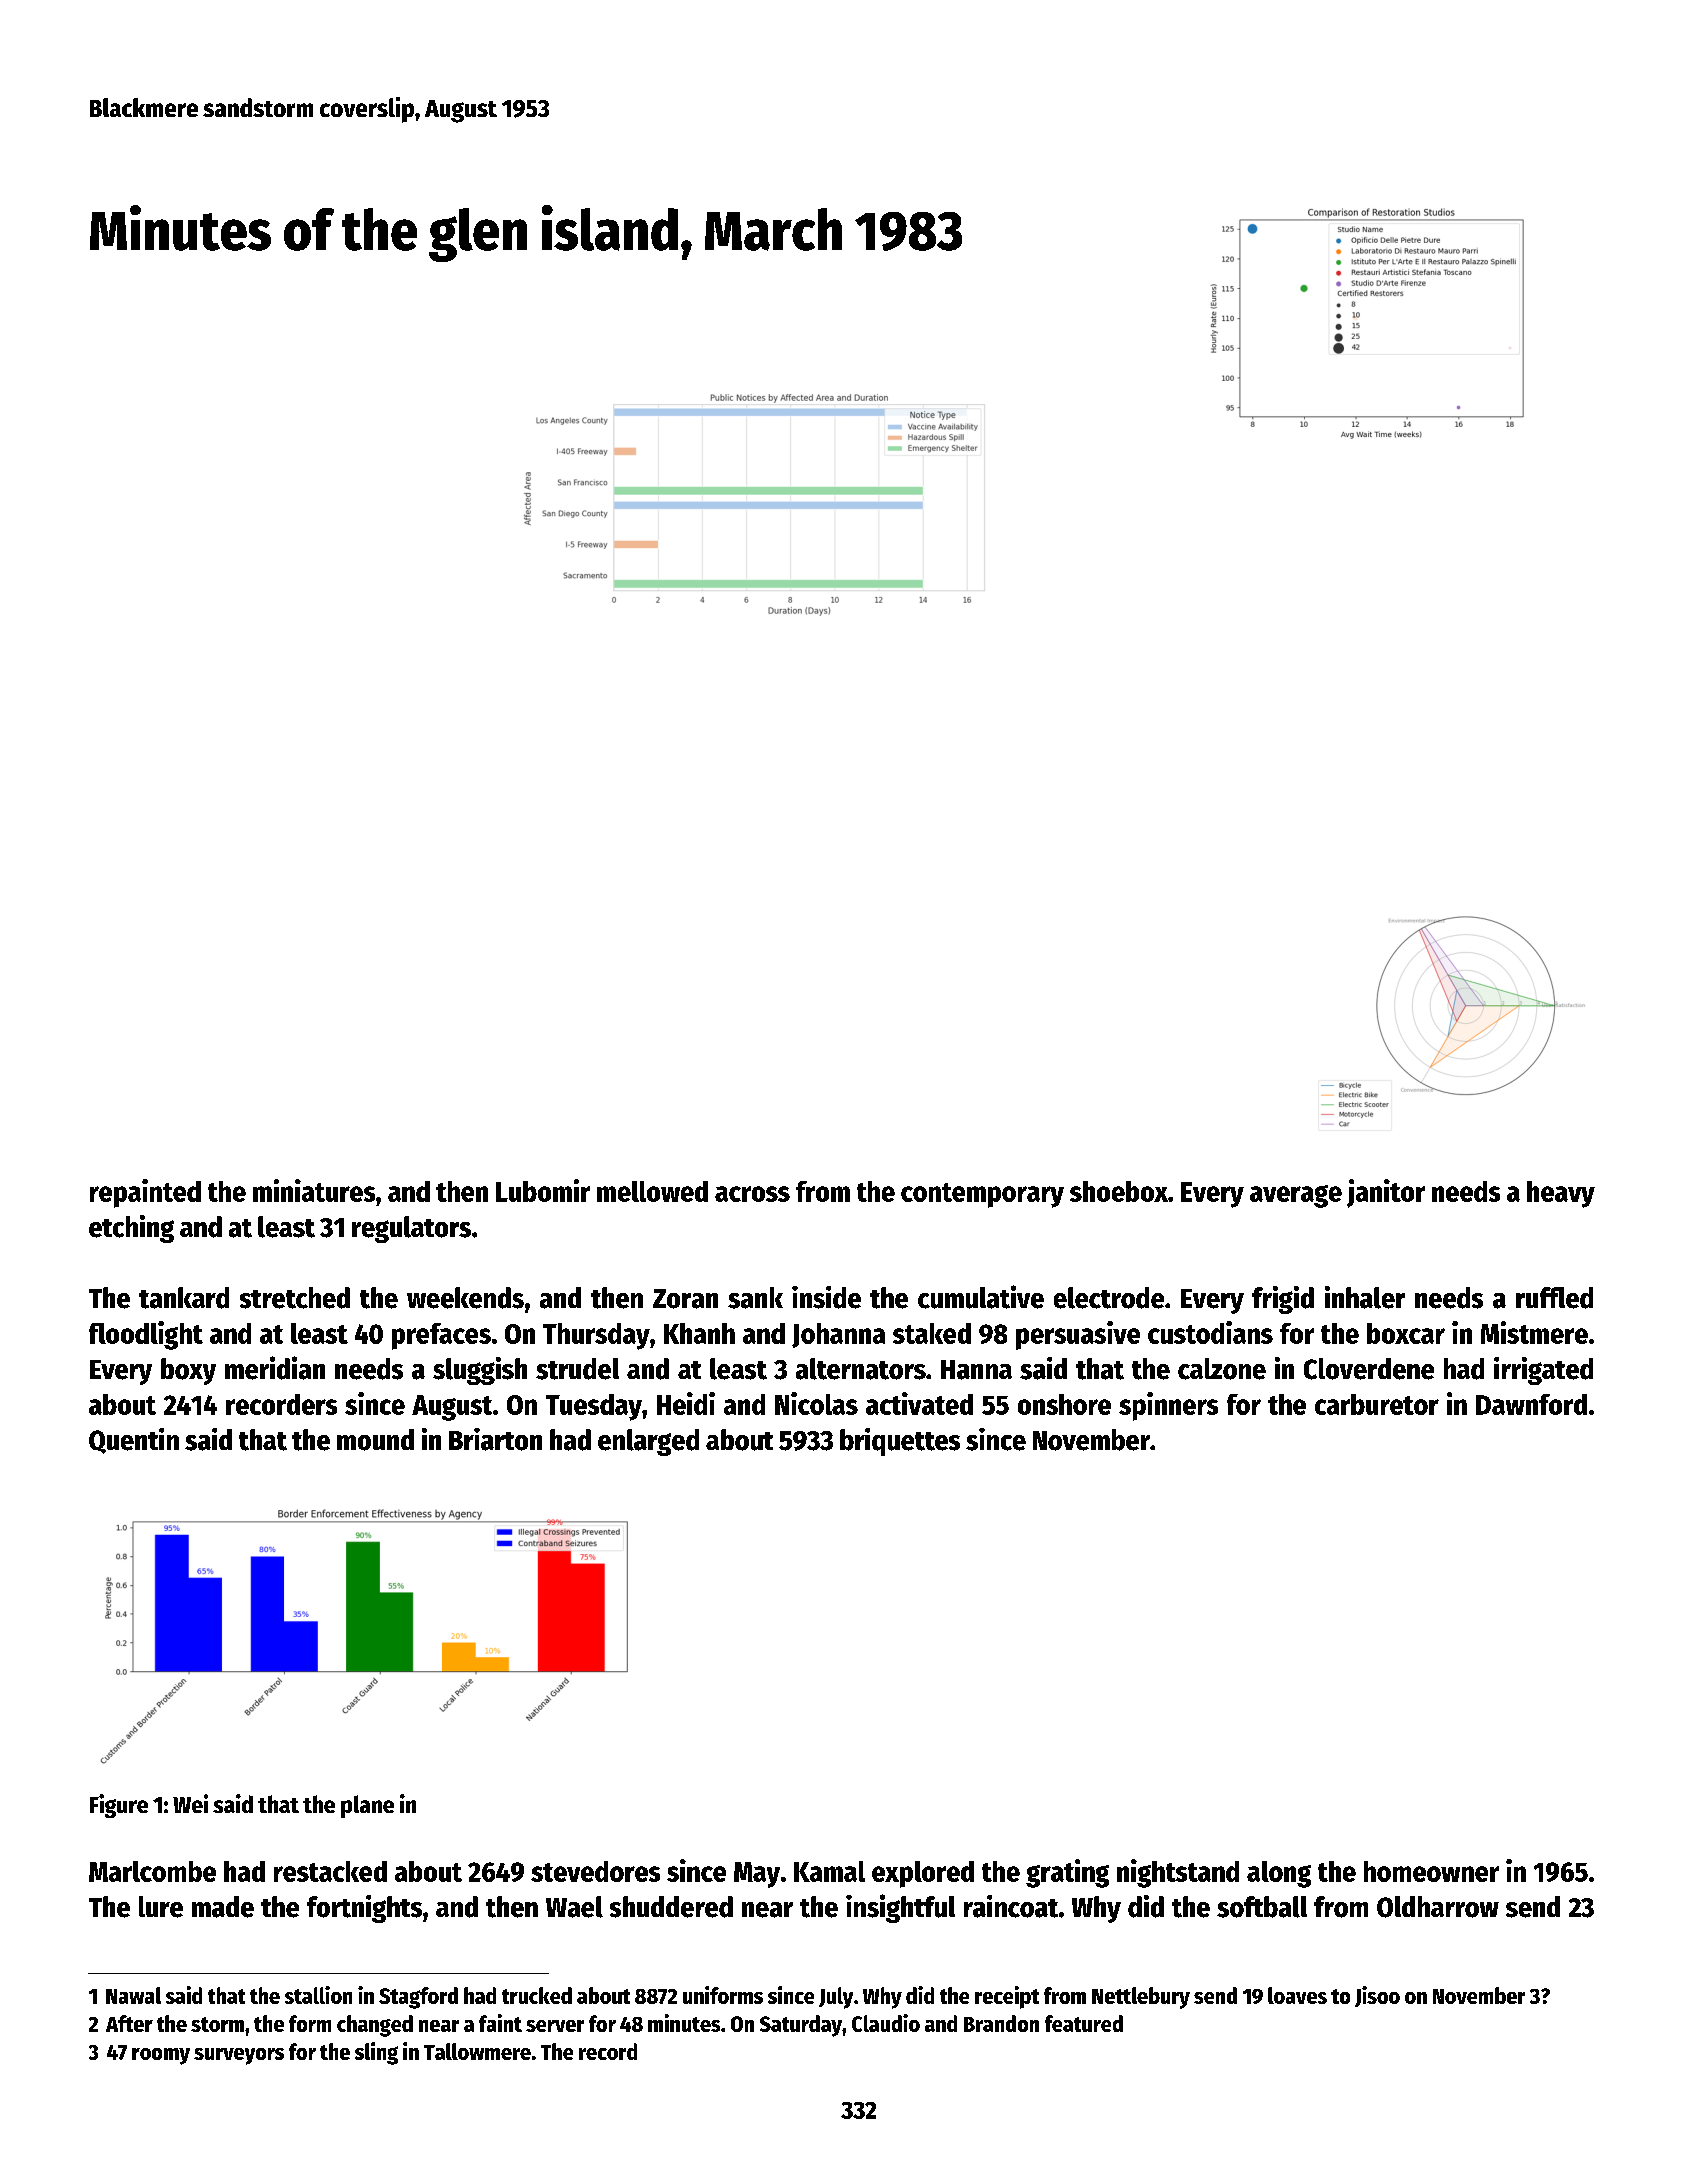 Image resolution: width=1683 pixels, height=2178 pixels. I want to click on carburetor, so click(1377, 1404).
